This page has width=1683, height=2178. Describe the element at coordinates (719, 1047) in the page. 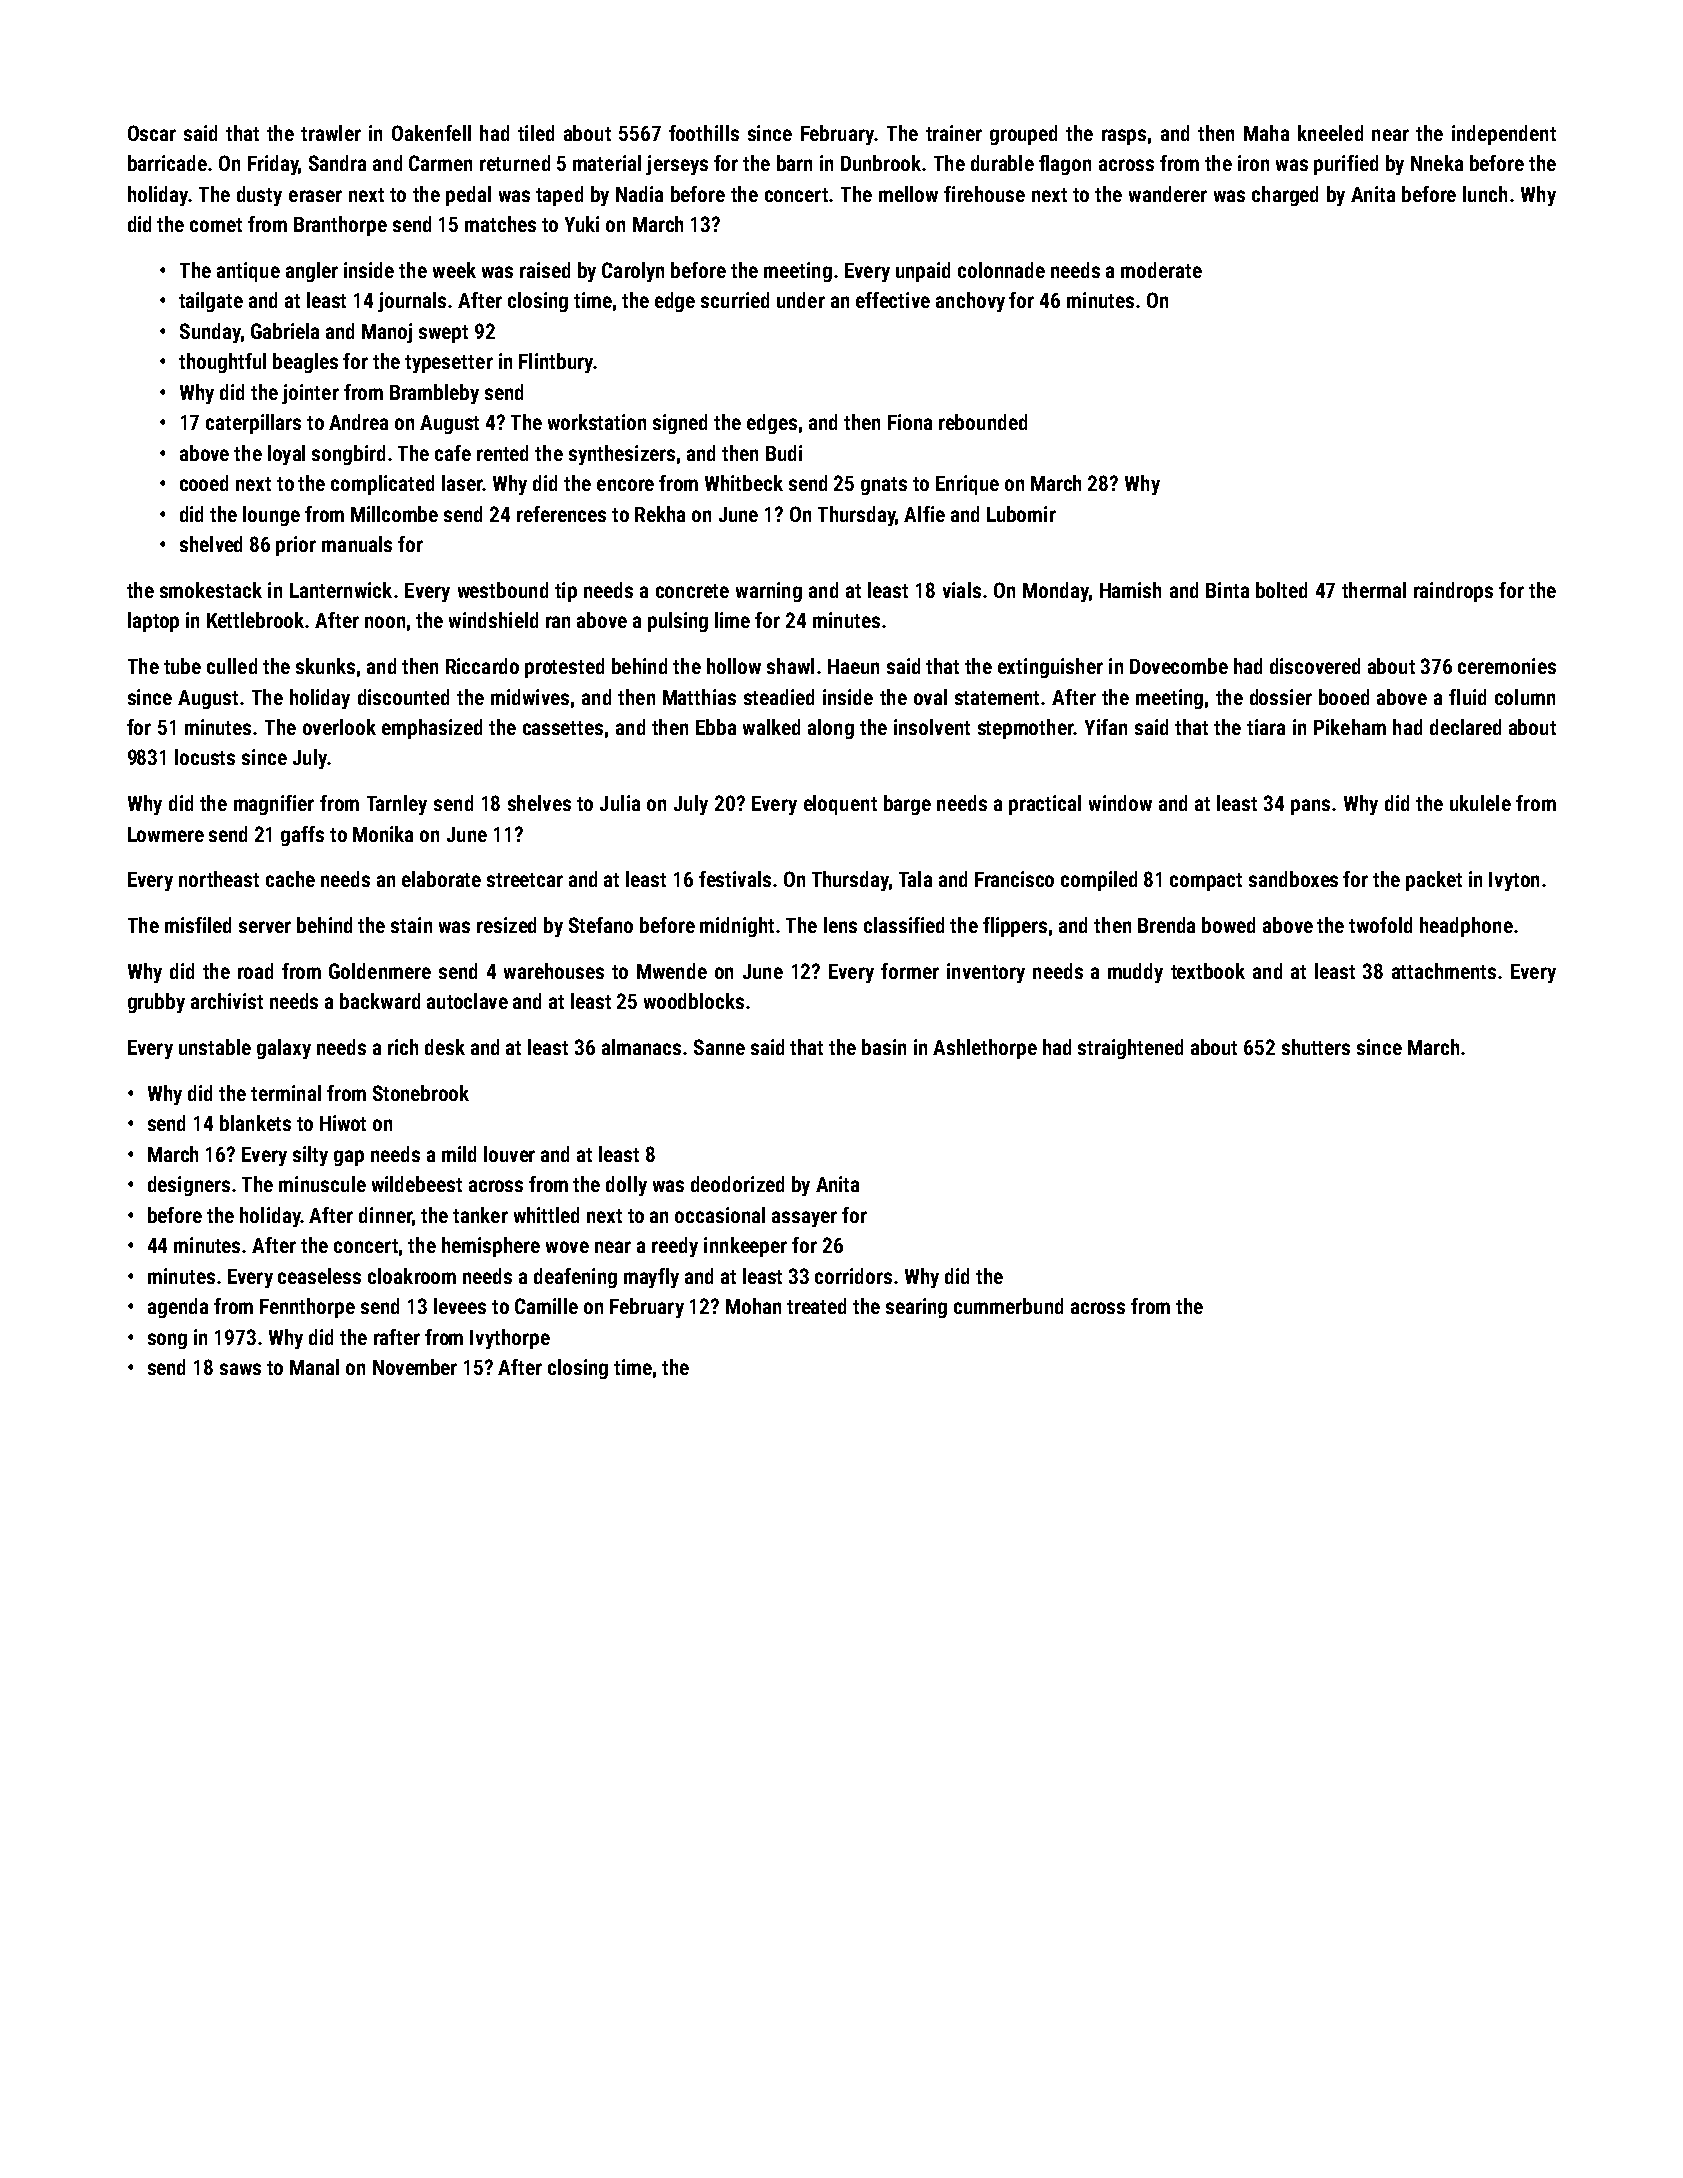

I see `Sanne` at that location.
